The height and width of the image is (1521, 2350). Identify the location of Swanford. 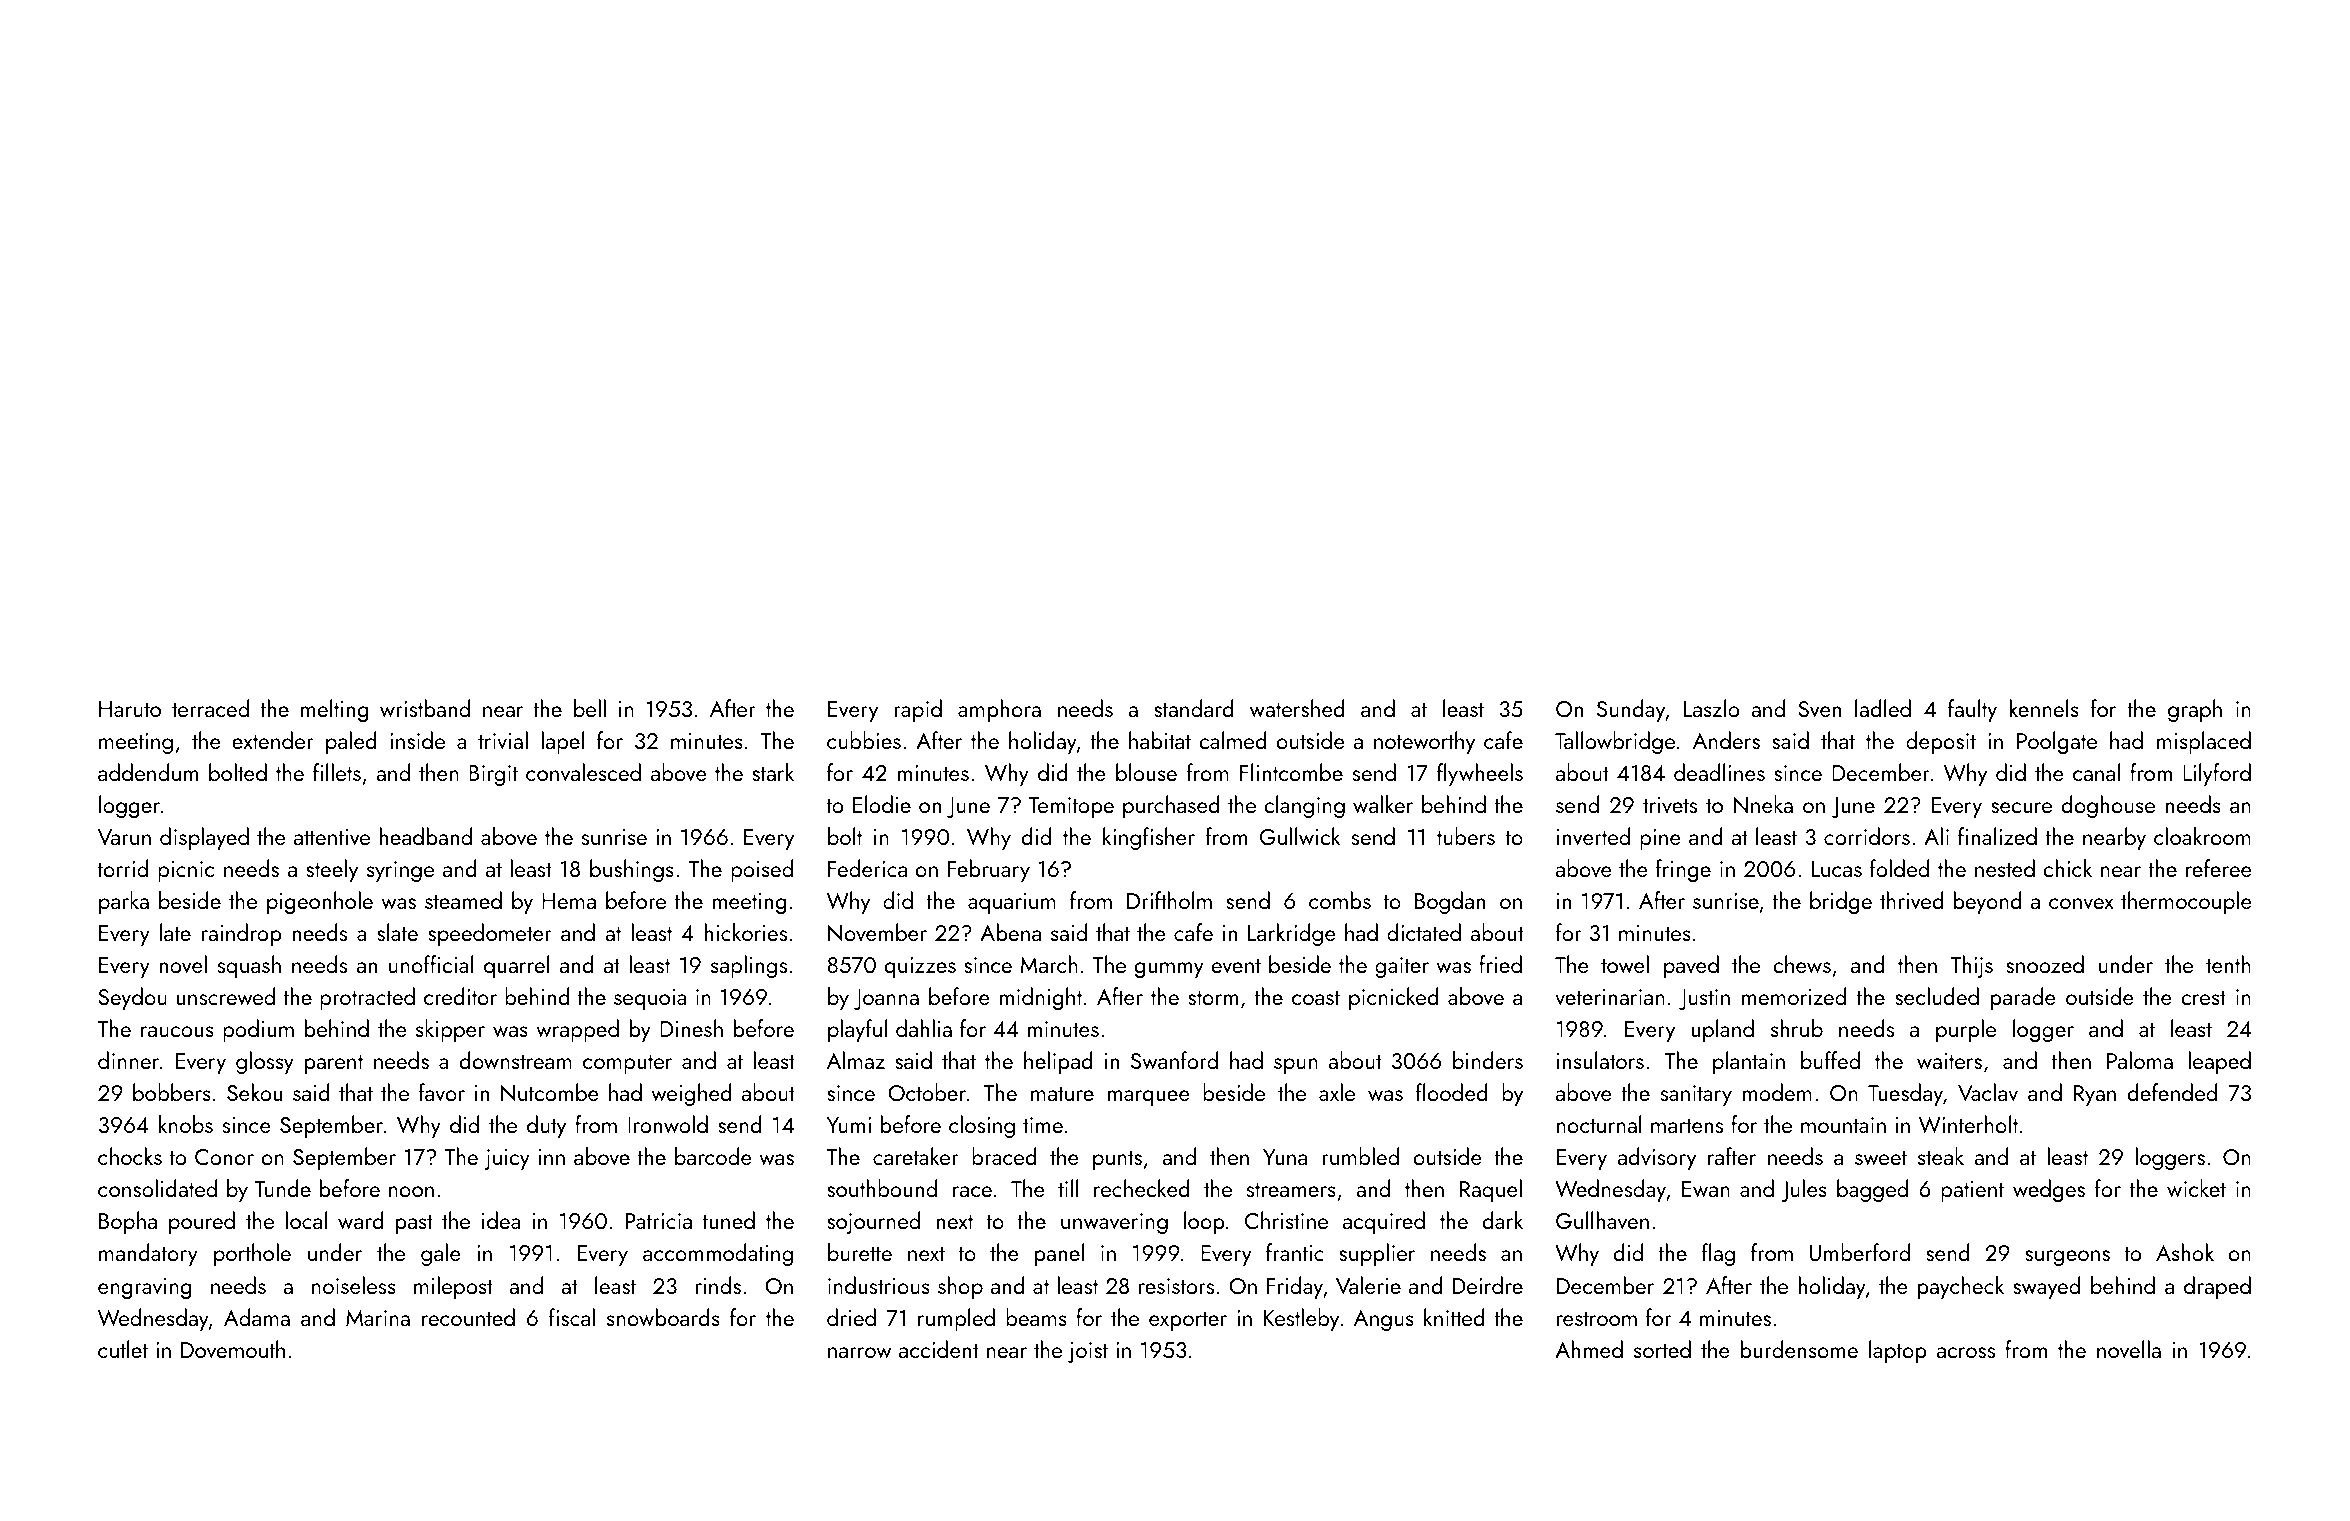
(1174, 1060).
